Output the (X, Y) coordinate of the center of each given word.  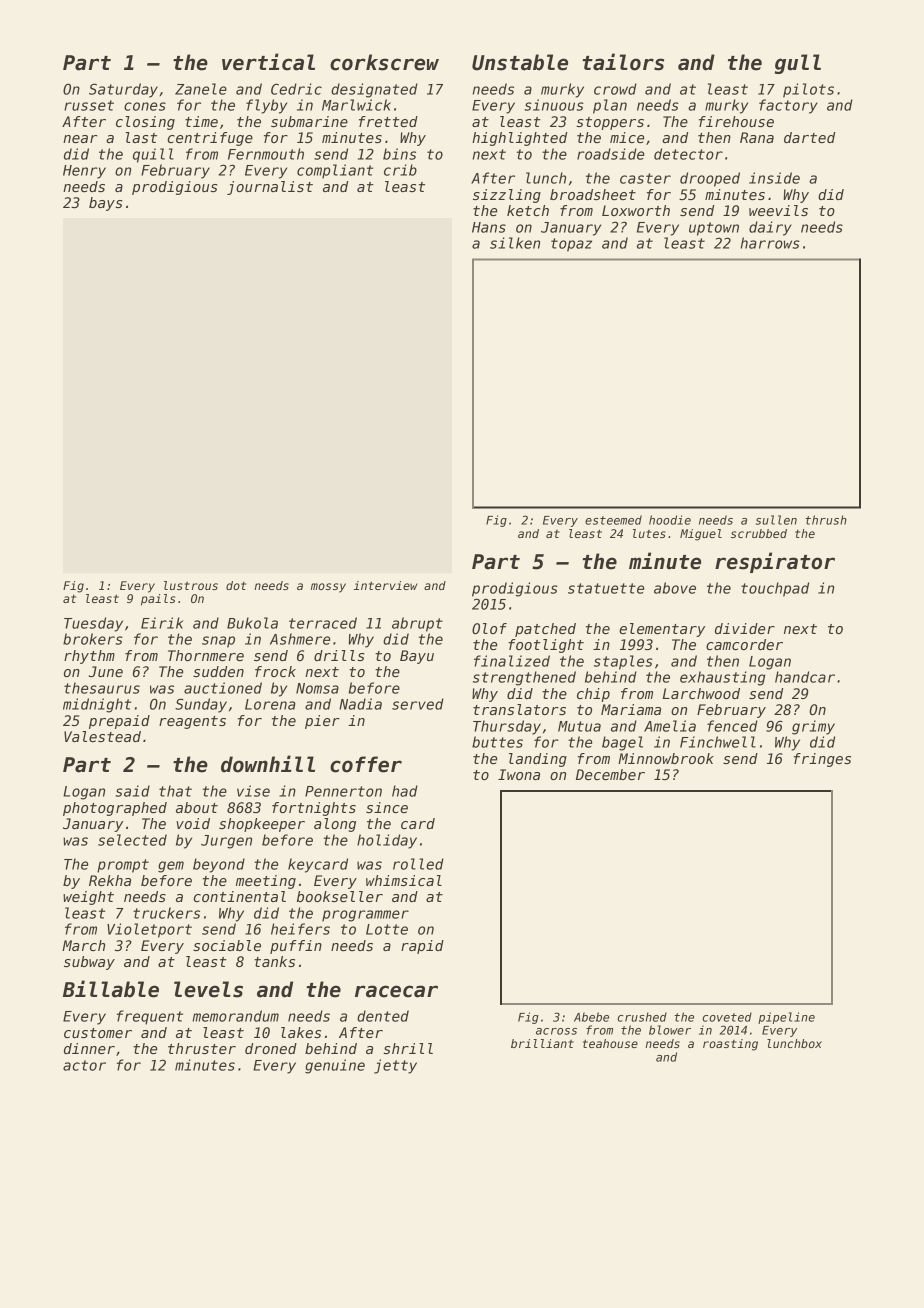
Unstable (520, 62)
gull (798, 64)
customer (98, 1033)
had (405, 791)
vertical (268, 62)
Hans (489, 227)
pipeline (786, 1018)
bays (105, 204)
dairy (770, 228)
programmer (365, 916)
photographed (115, 809)
